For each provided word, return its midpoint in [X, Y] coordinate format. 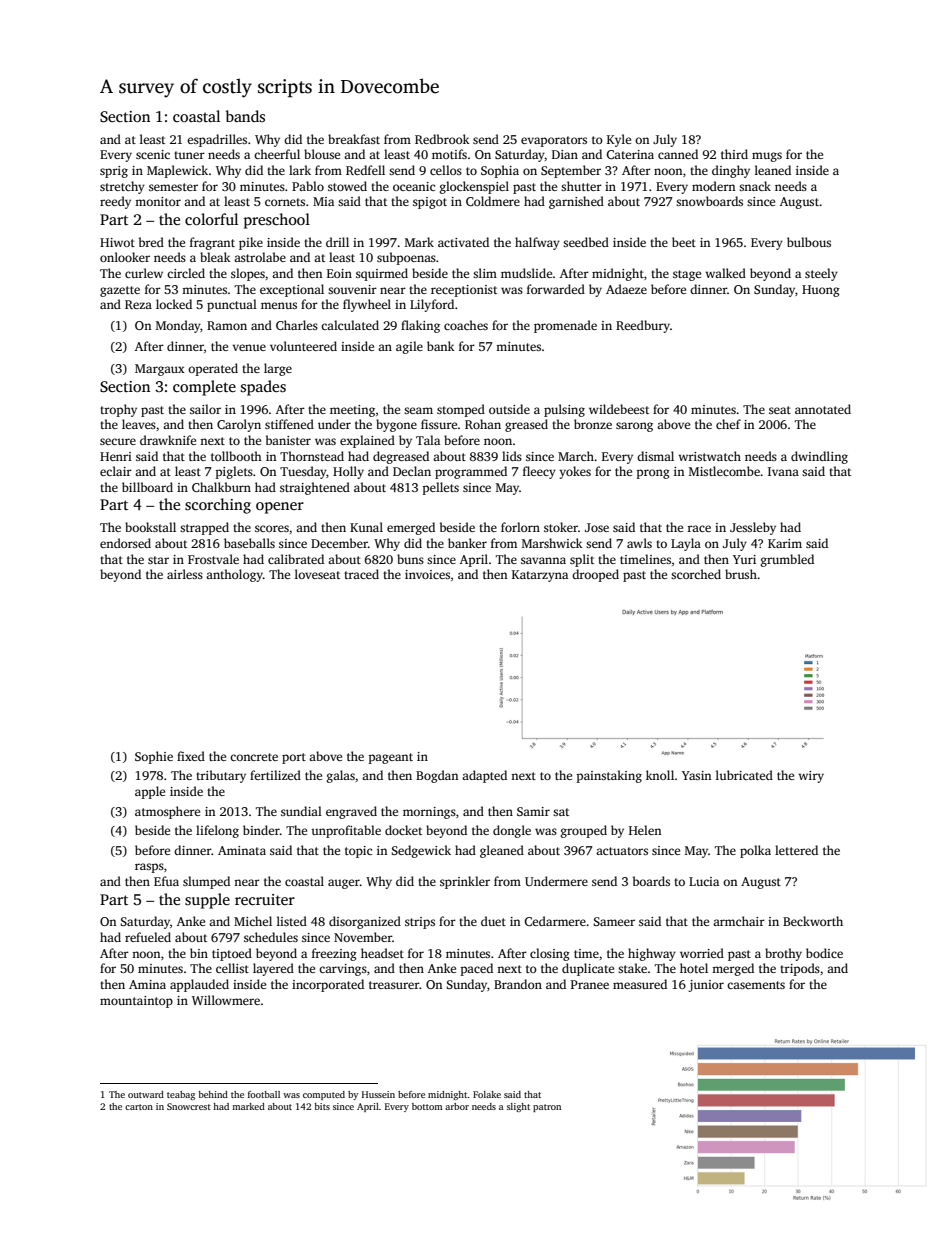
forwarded [556, 289]
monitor [158, 201]
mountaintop [136, 1002]
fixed [191, 756]
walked [725, 273]
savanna [543, 560]
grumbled [787, 560]
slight [518, 1107]
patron [547, 1108]
